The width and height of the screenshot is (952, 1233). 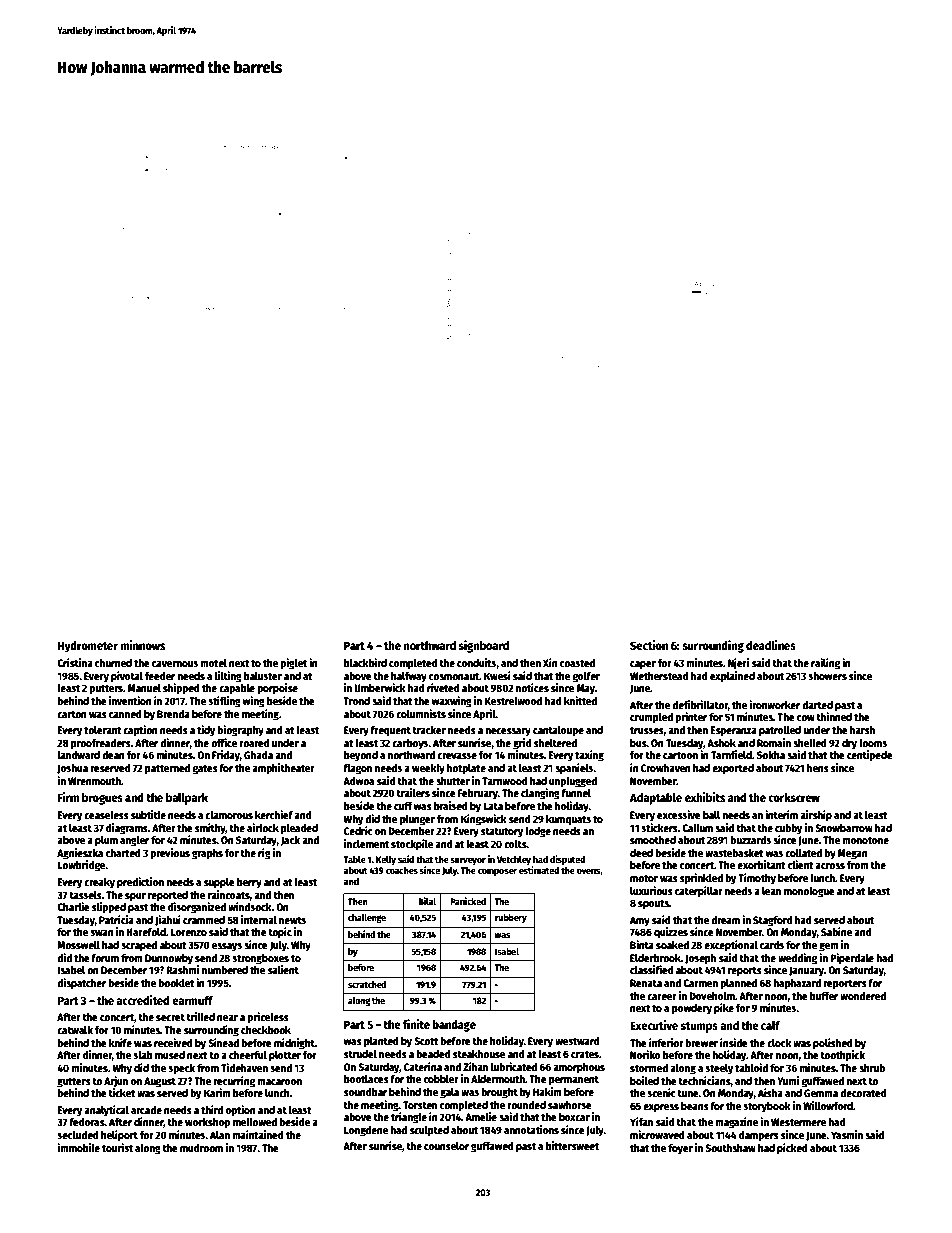 I want to click on tidy, so click(x=206, y=731).
